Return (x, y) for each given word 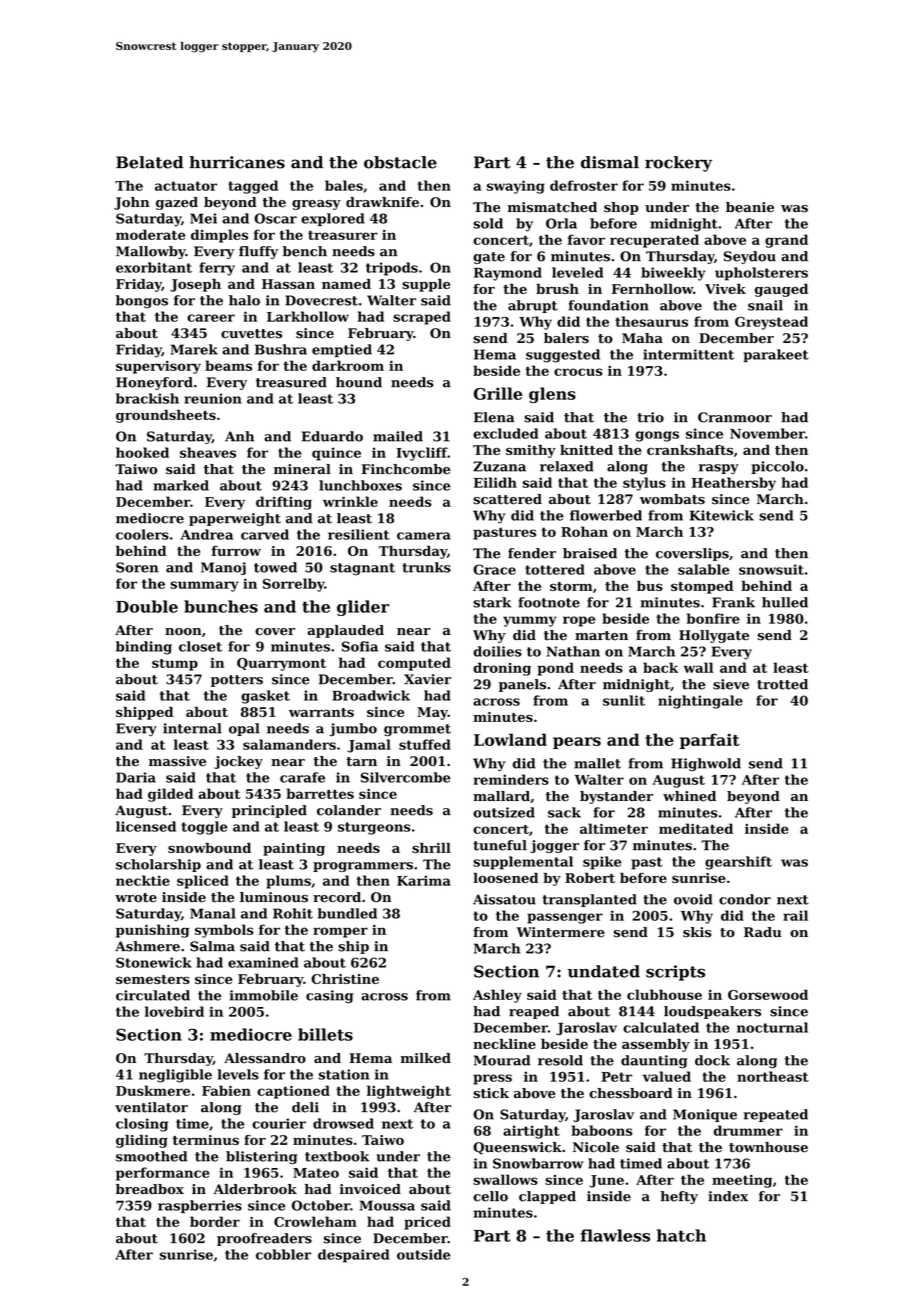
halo (244, 300)
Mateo (316, 1173)
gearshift (738, 863)
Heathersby (734, 484)
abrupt (533, 306)
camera (424, 536)
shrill (431, 848)
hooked (142, 452)
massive (177, 761)
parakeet (776, 355)
